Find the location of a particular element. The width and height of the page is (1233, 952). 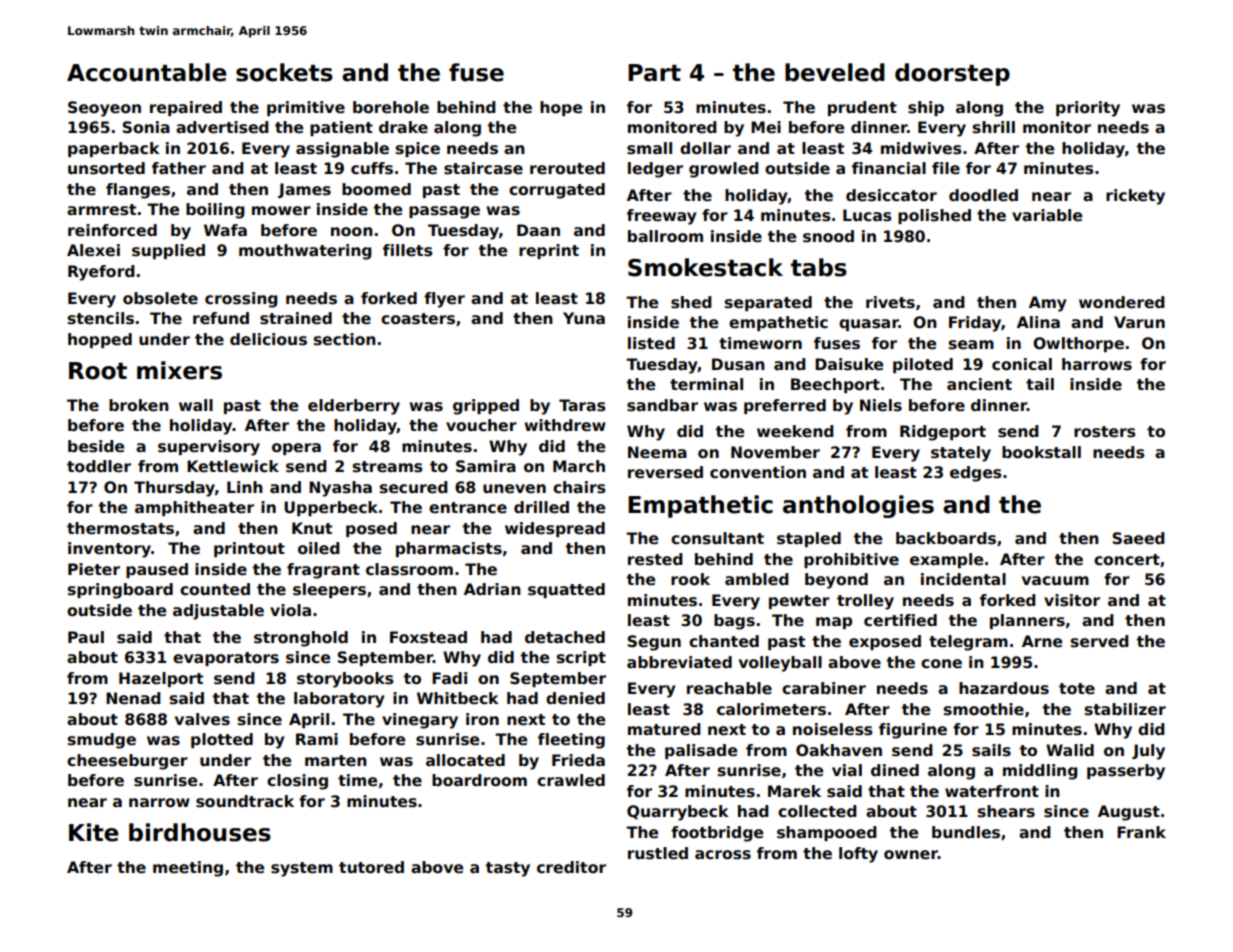

midwives is located at coordinates (921, 148).
